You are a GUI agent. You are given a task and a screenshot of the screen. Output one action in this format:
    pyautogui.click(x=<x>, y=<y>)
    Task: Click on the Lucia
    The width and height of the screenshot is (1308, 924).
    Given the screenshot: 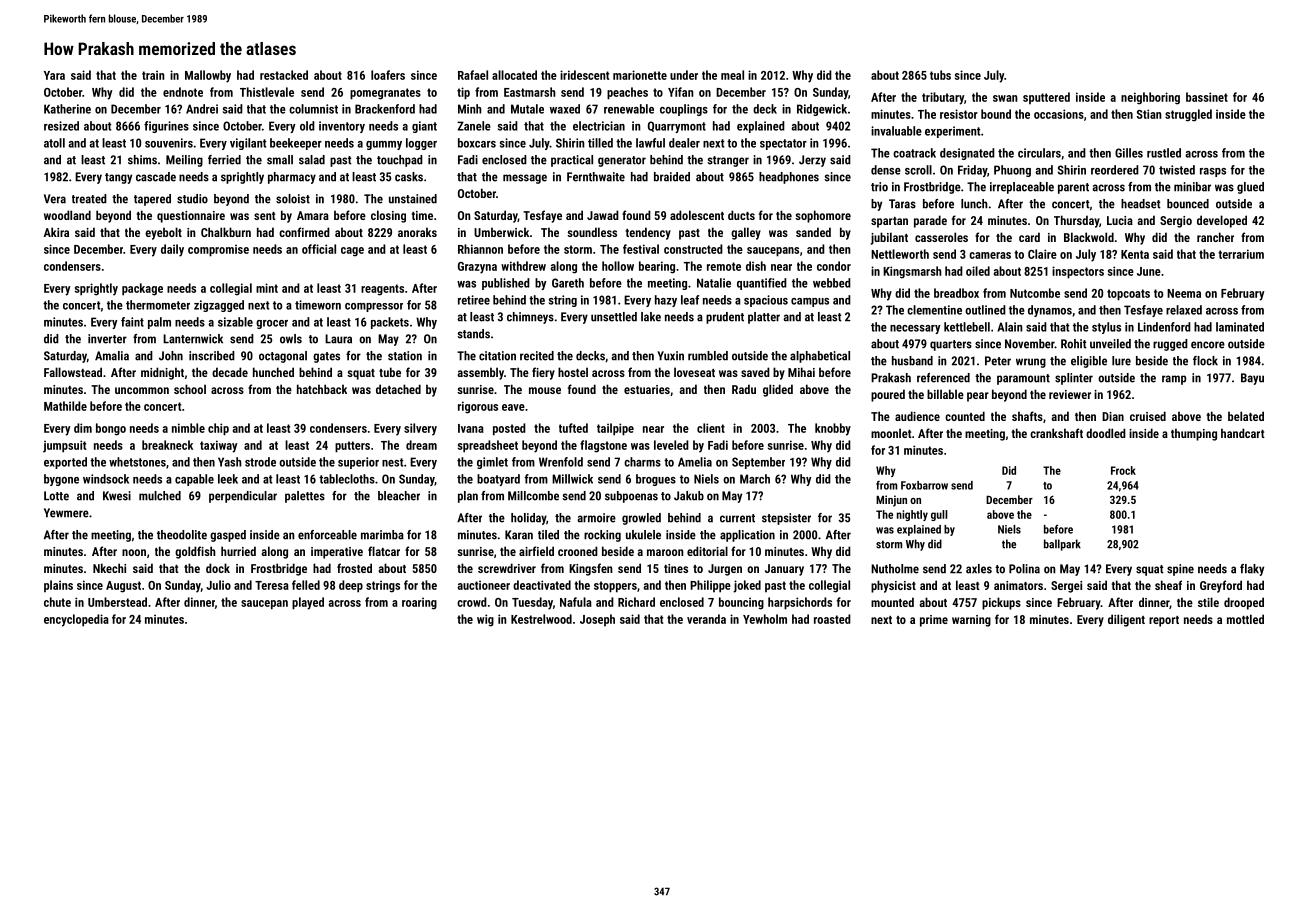 What is the action you would take?
    pyautogui.click(x=1120, y=220)
